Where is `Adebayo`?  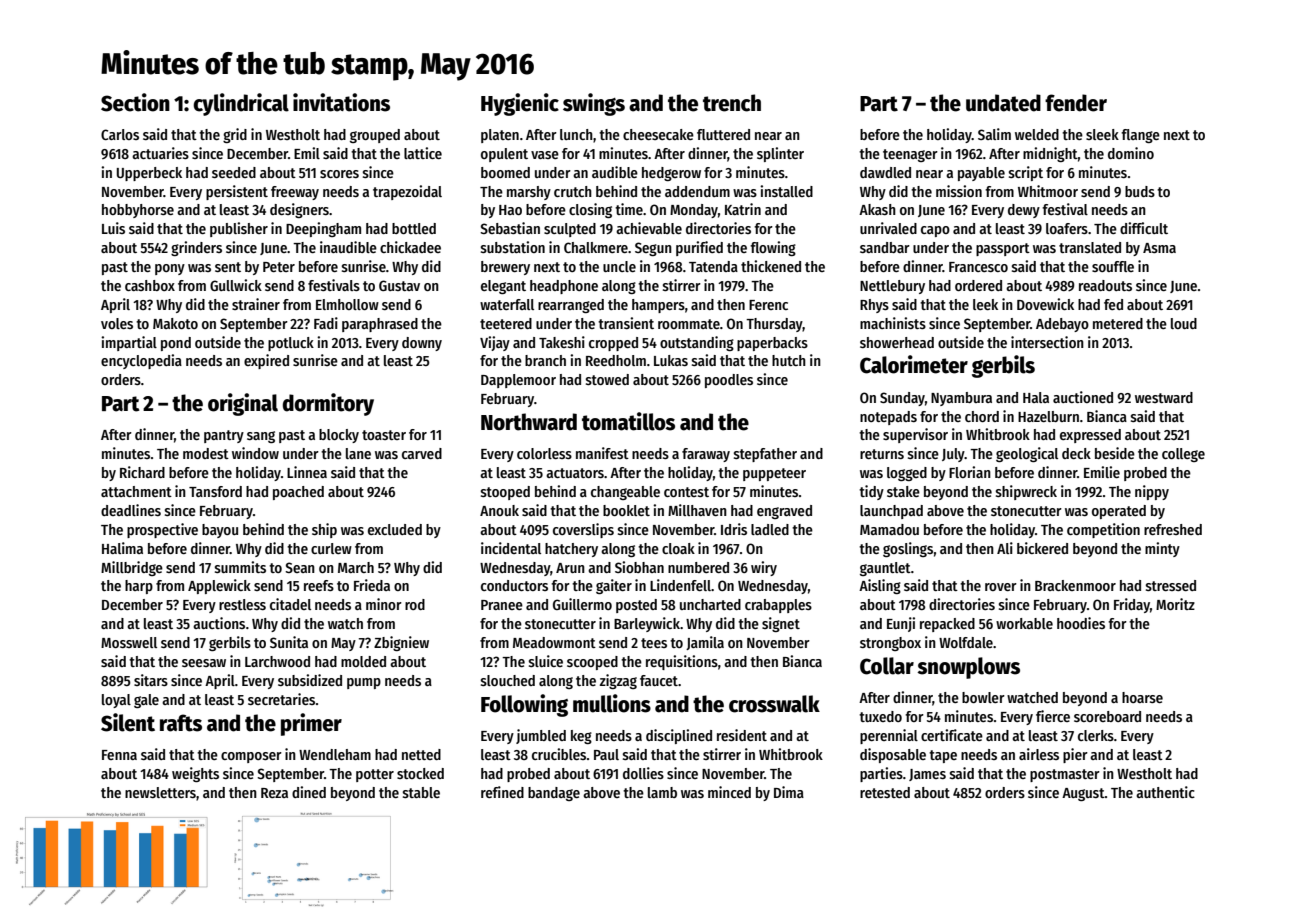 Adebayo is located at coordinates (1062, 325).
